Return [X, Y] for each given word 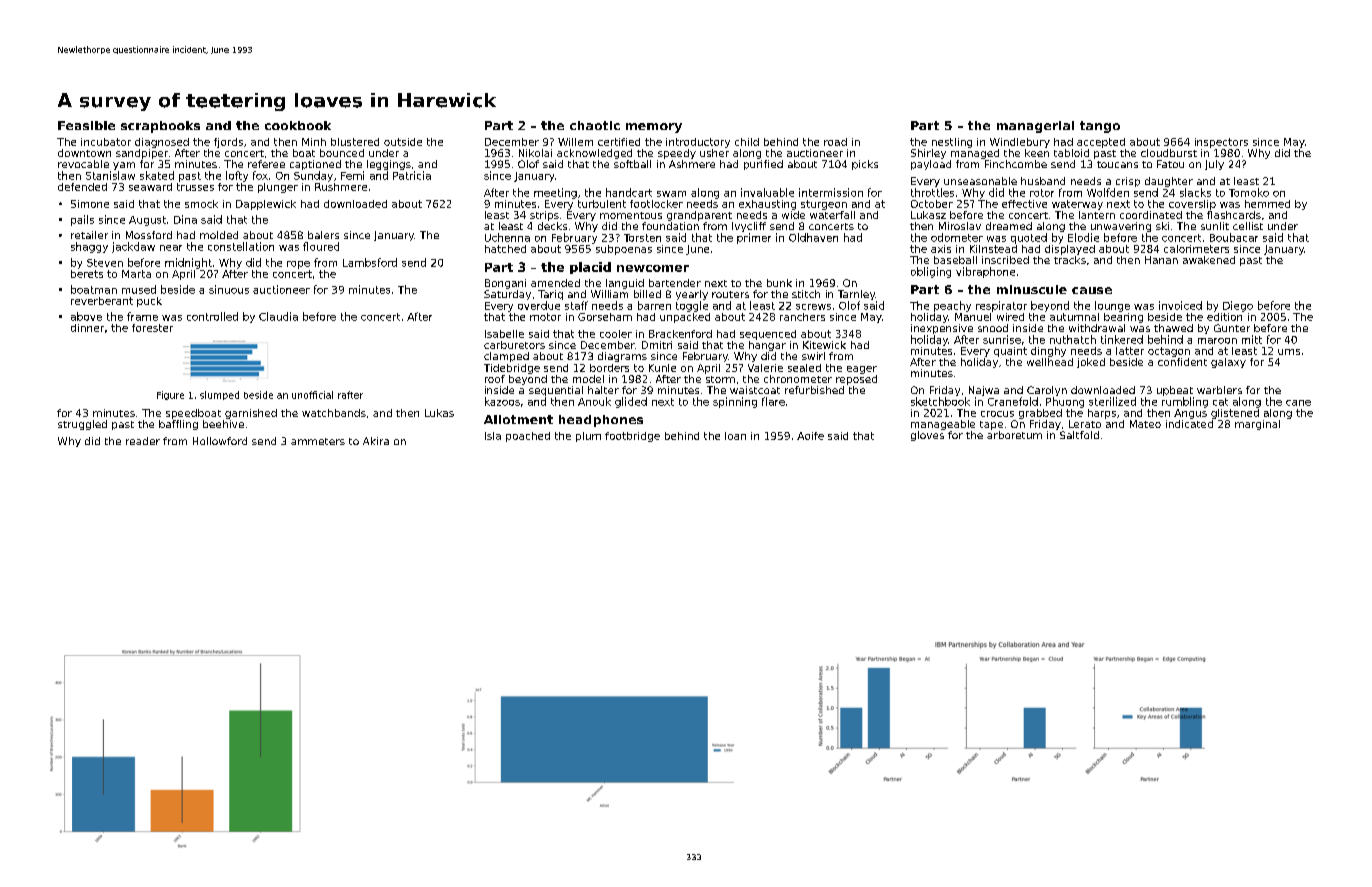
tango [1100, 127]
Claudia [278, 316]
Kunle [662, 368]
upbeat [1175, 391]
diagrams [622, 357]
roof [495, 379]
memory [654, 128]
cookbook [298, 125]
